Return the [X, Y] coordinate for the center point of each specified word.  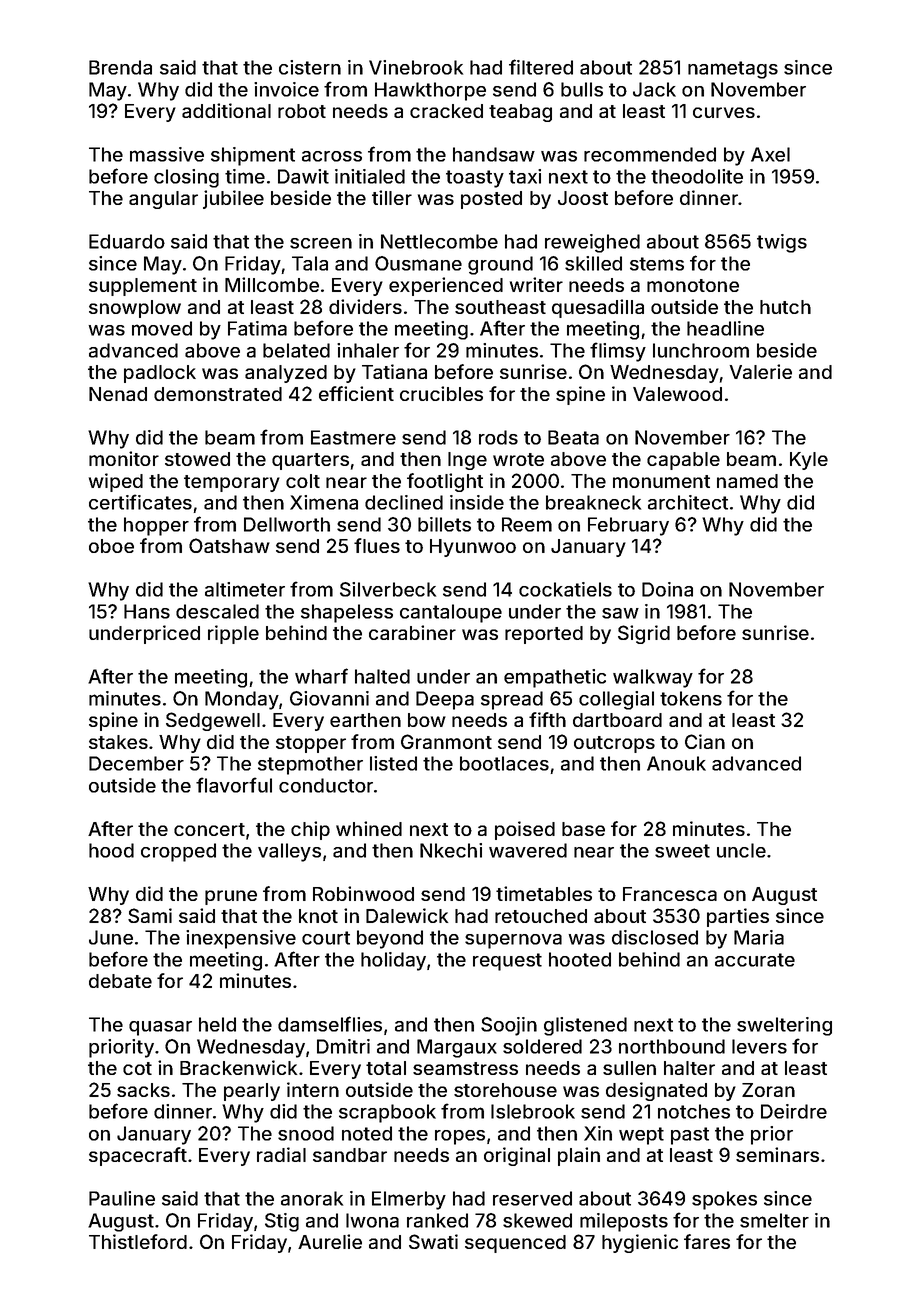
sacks [143, 1090]
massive [167, 154]
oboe [111, 546]
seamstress [465, 1068]
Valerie [761, 371]
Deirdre [794, 1111]
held [217, 1024]
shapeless [347, 613]
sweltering [784, 1026]
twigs [782, 243]
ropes [460, 1137]
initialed [370, 176]
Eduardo [127, 241]
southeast [500, 307]
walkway [653, 678]
